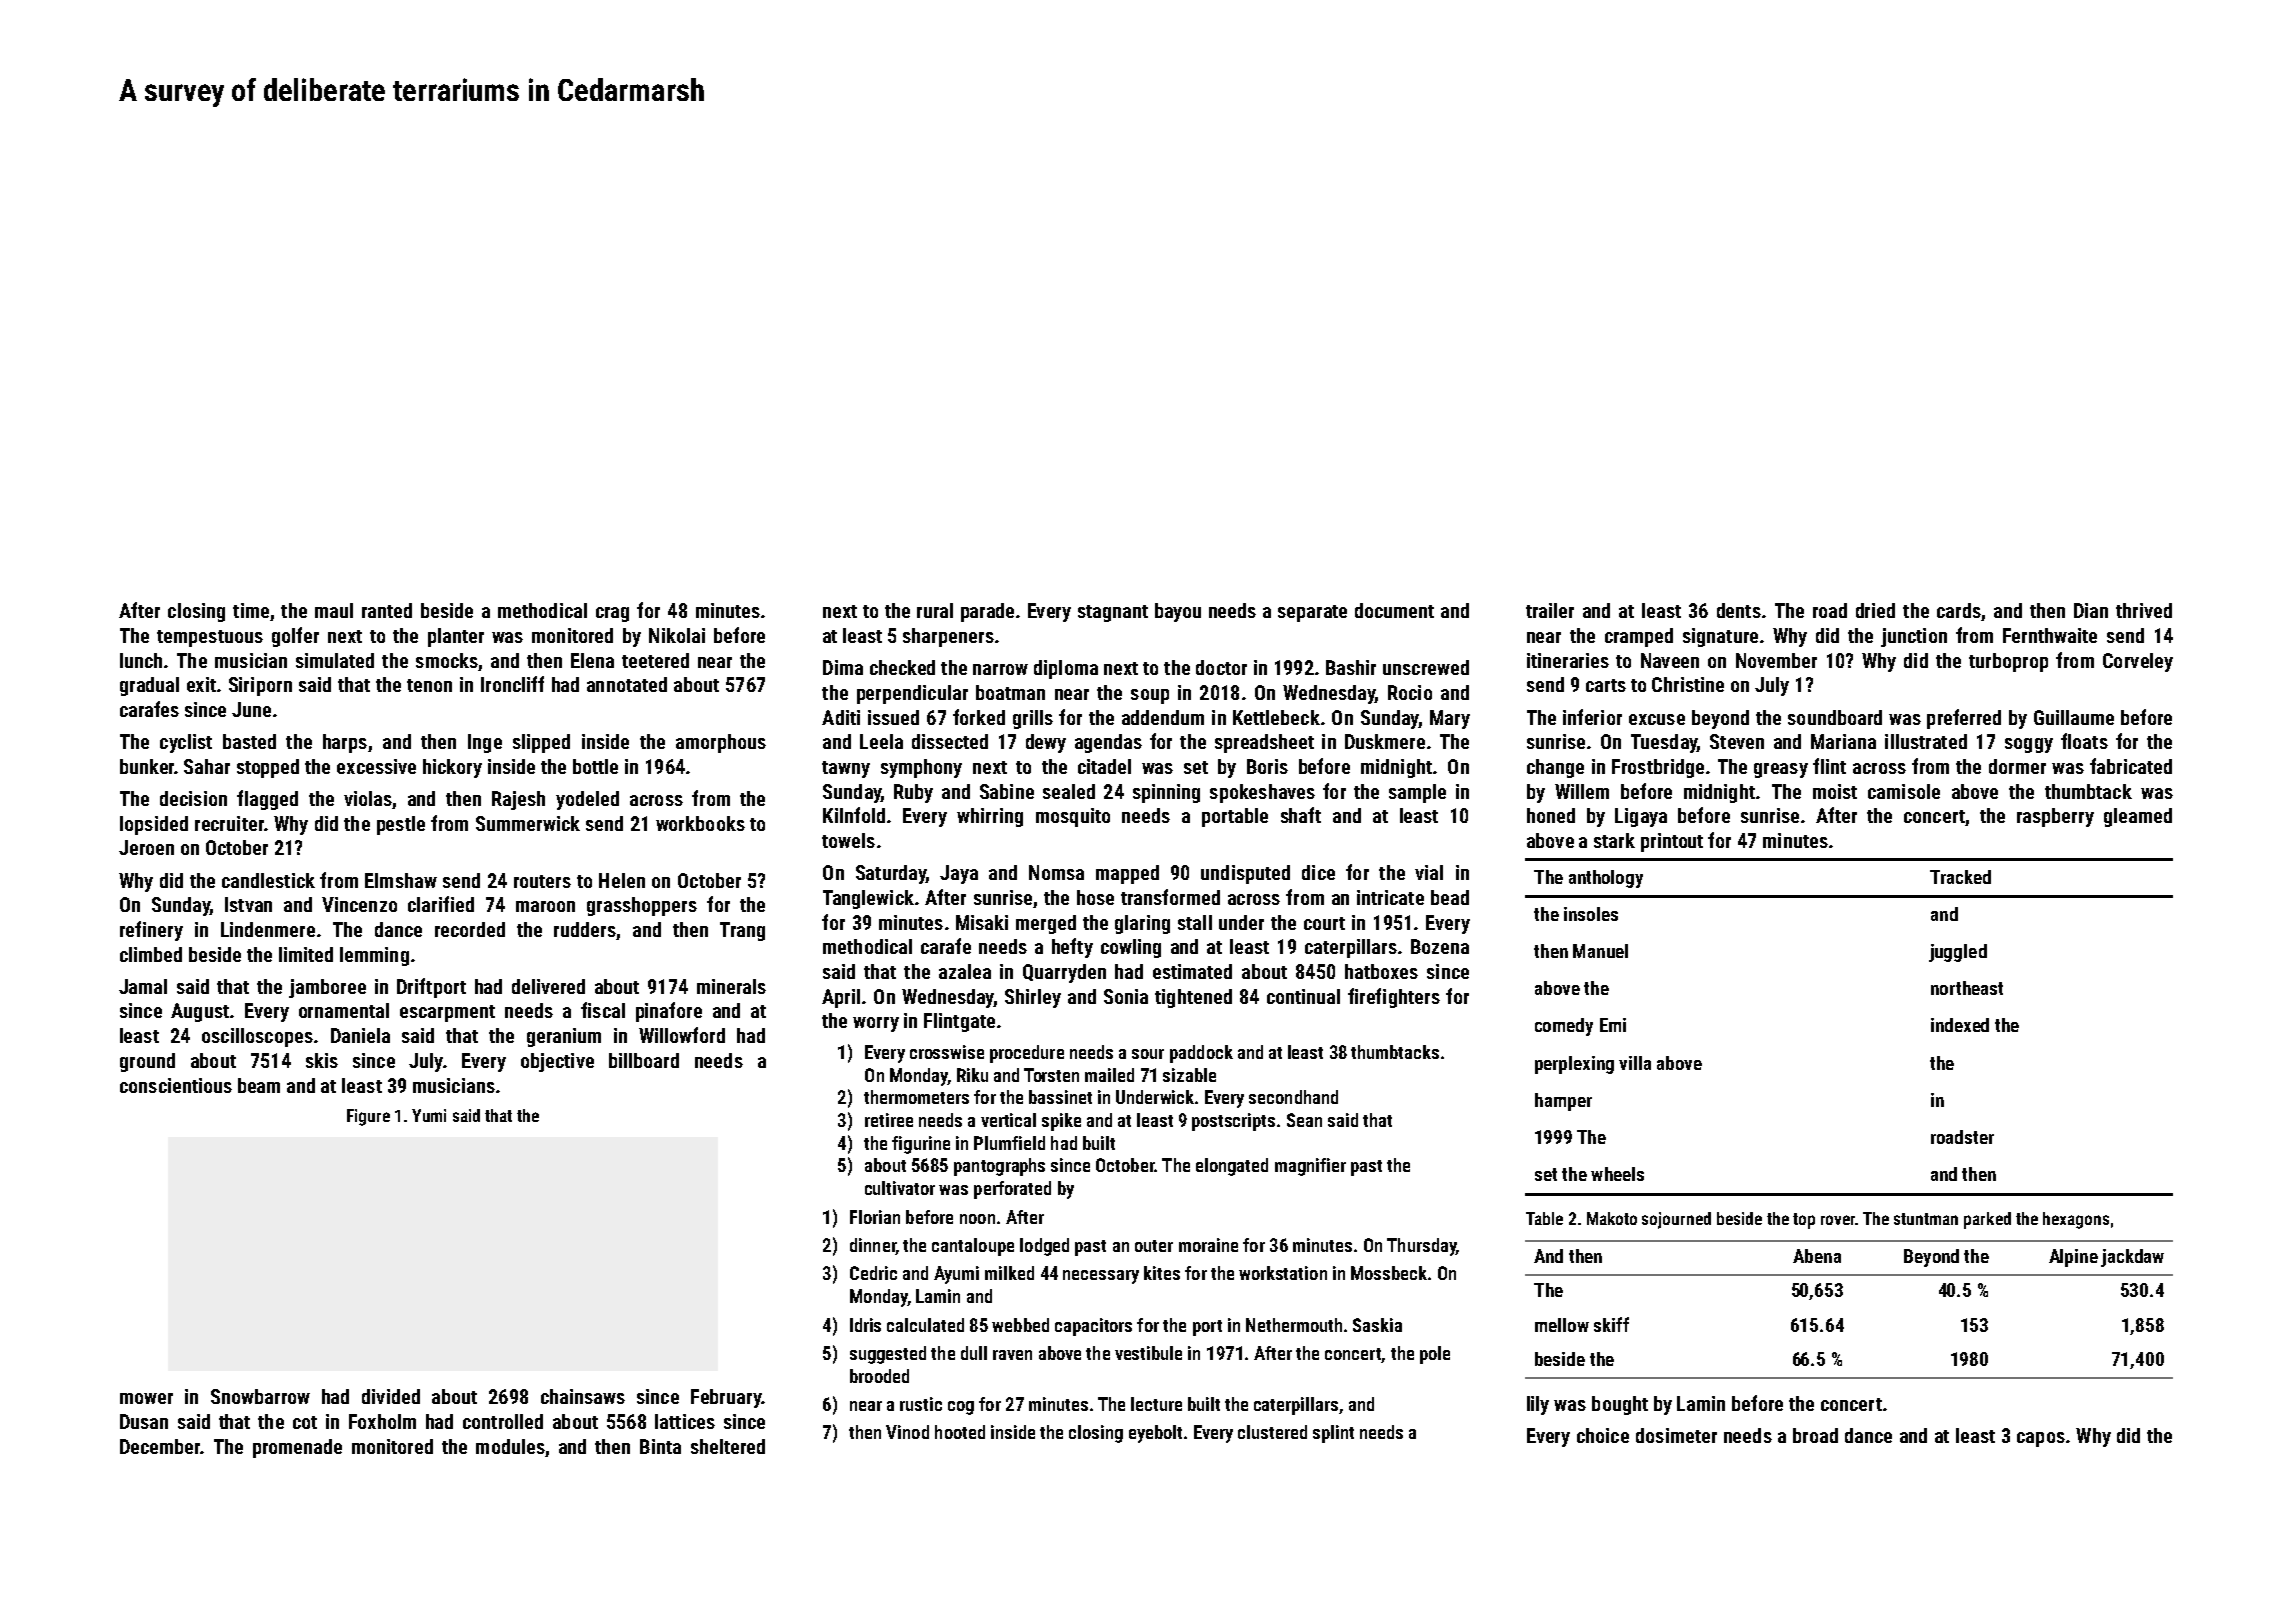  What do you see at coordinates (948, 637) in the screenshot?
I see `sharpeners` at bounding box center [948, 637].
